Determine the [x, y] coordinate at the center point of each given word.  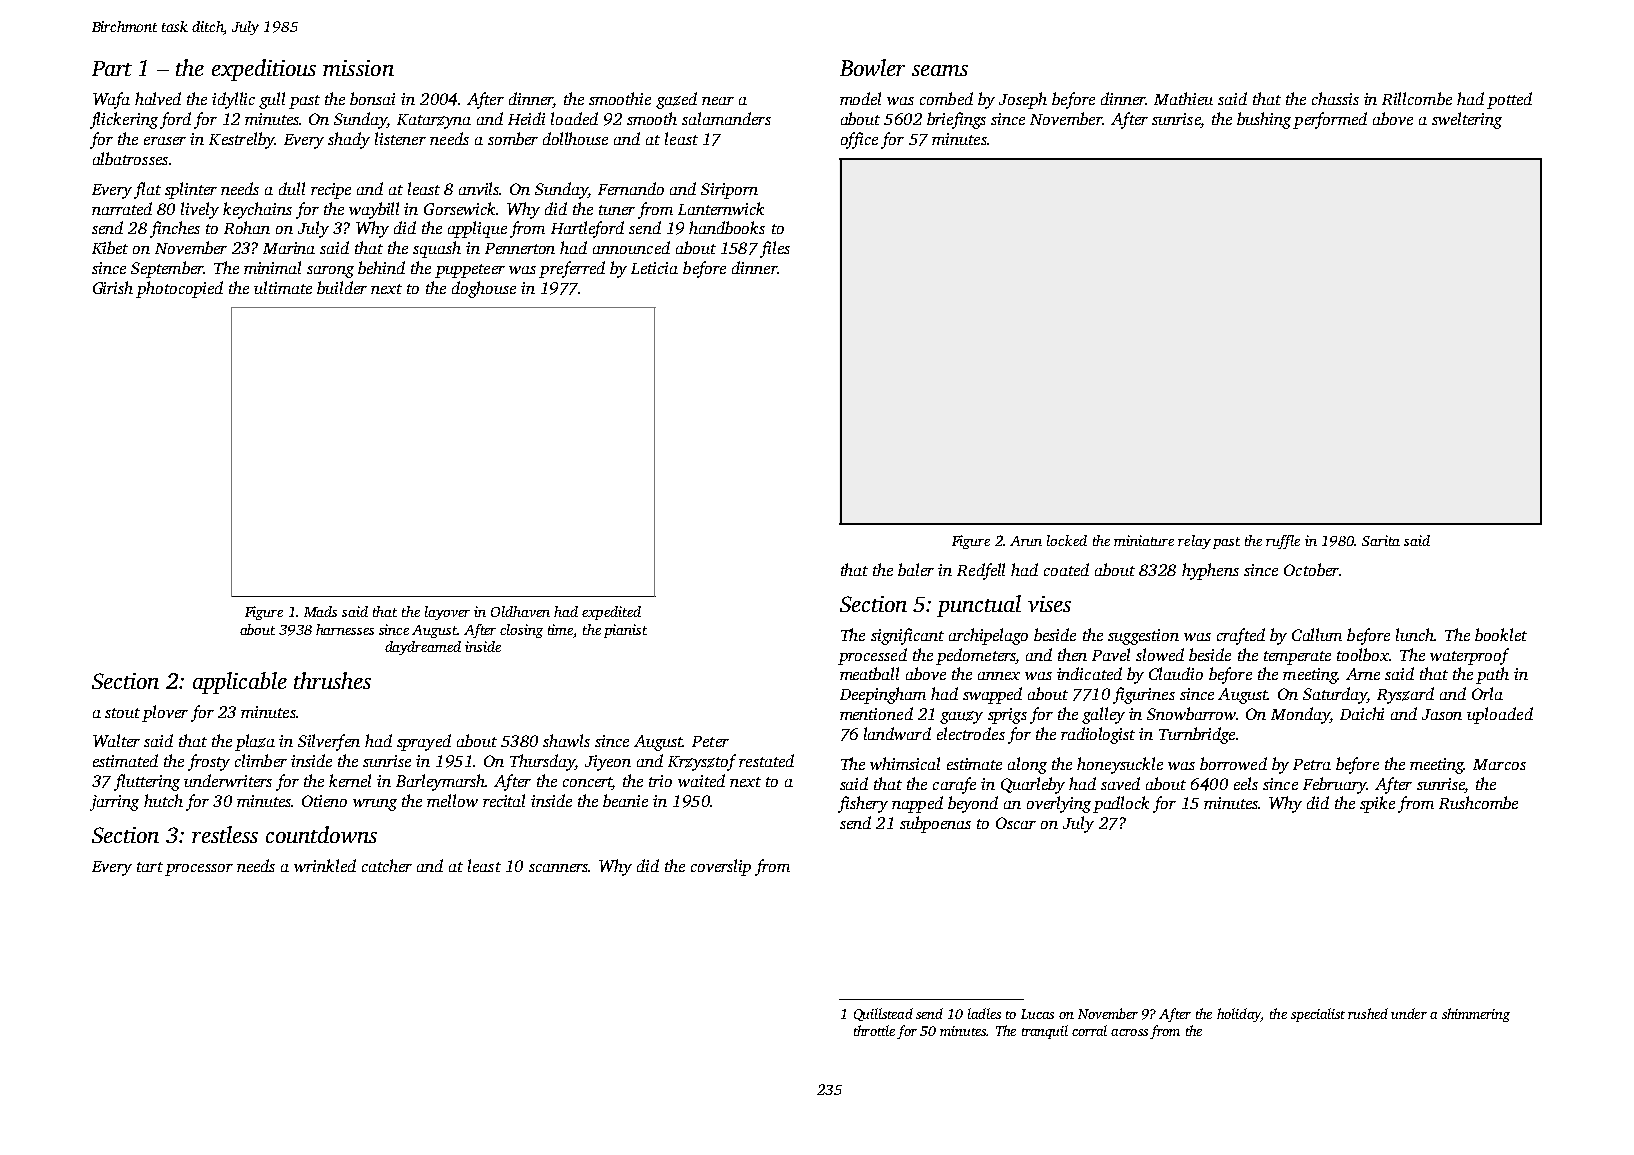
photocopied [179, 289]
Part [112, 68]
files [775, 249]
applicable [240, 683]
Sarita [1381, 540]
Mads [320, 611]
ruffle [1283, 542]
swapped [992, 695]
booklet [1501, 634]
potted [1509, 100]
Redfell [981, 571]
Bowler [872, 67]
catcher [387, 865]
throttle [874, 1030]
